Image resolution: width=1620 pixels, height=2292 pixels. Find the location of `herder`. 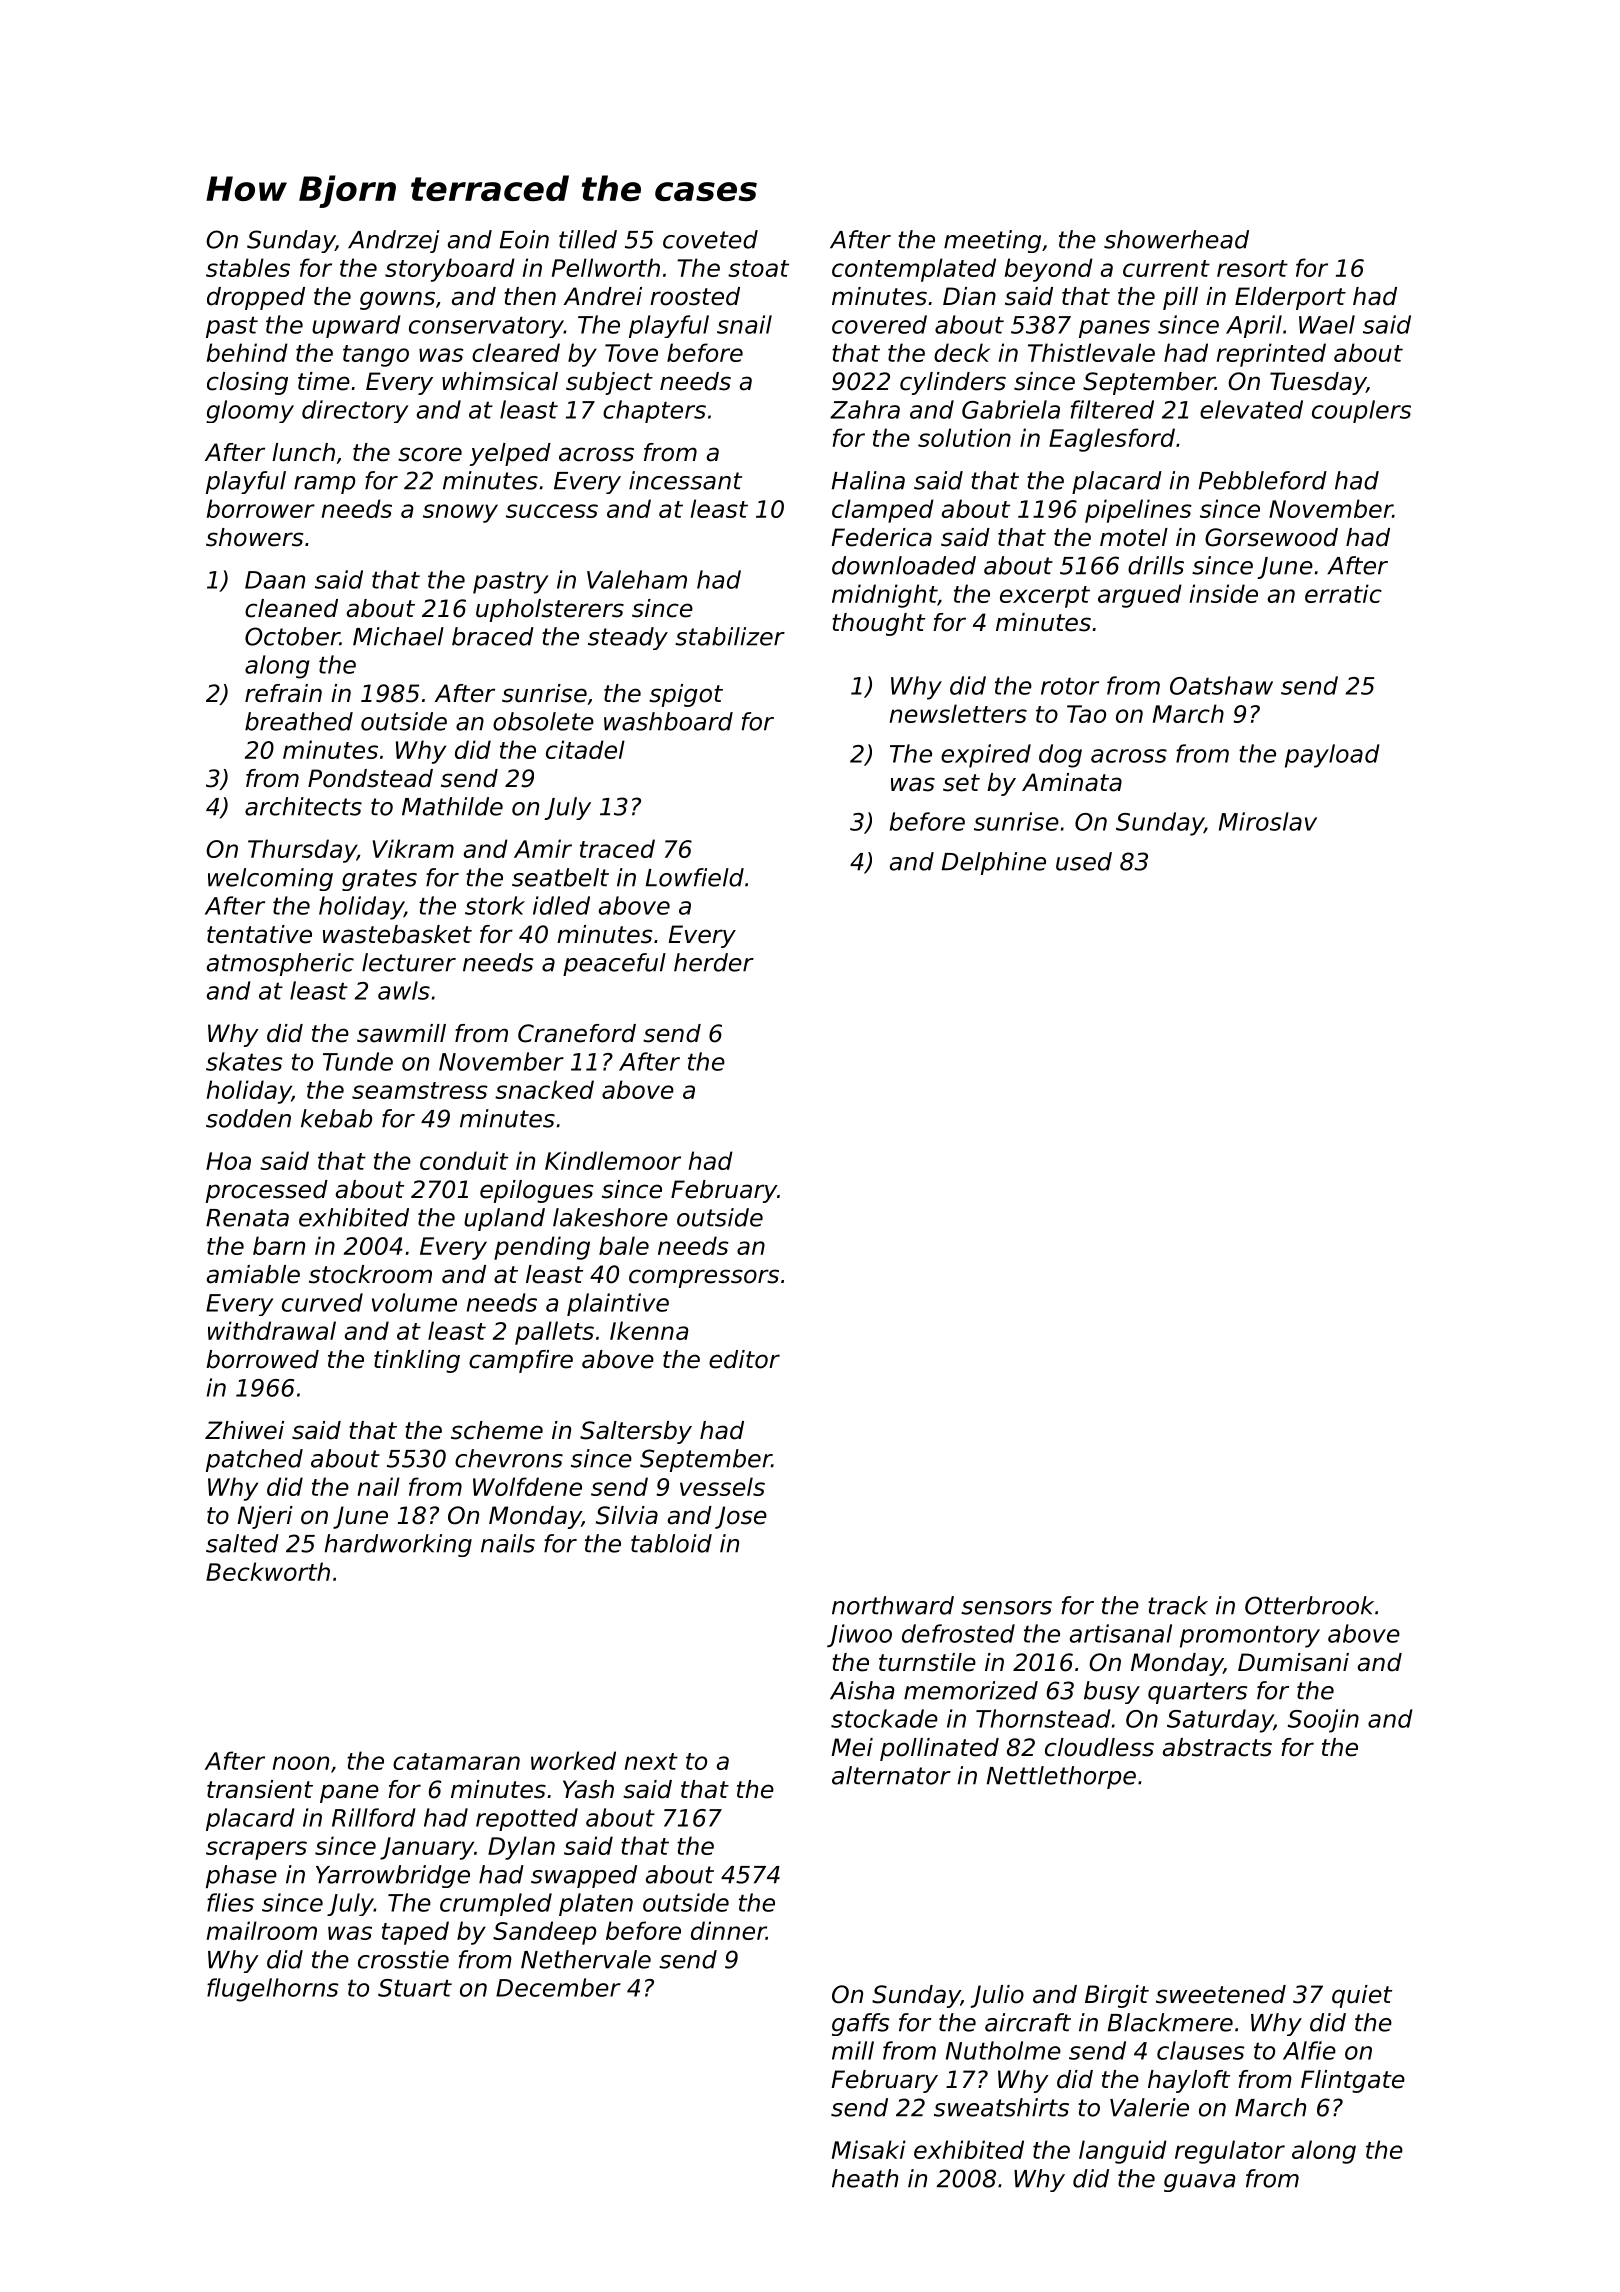

herder is located at coordinates (714, 962).
